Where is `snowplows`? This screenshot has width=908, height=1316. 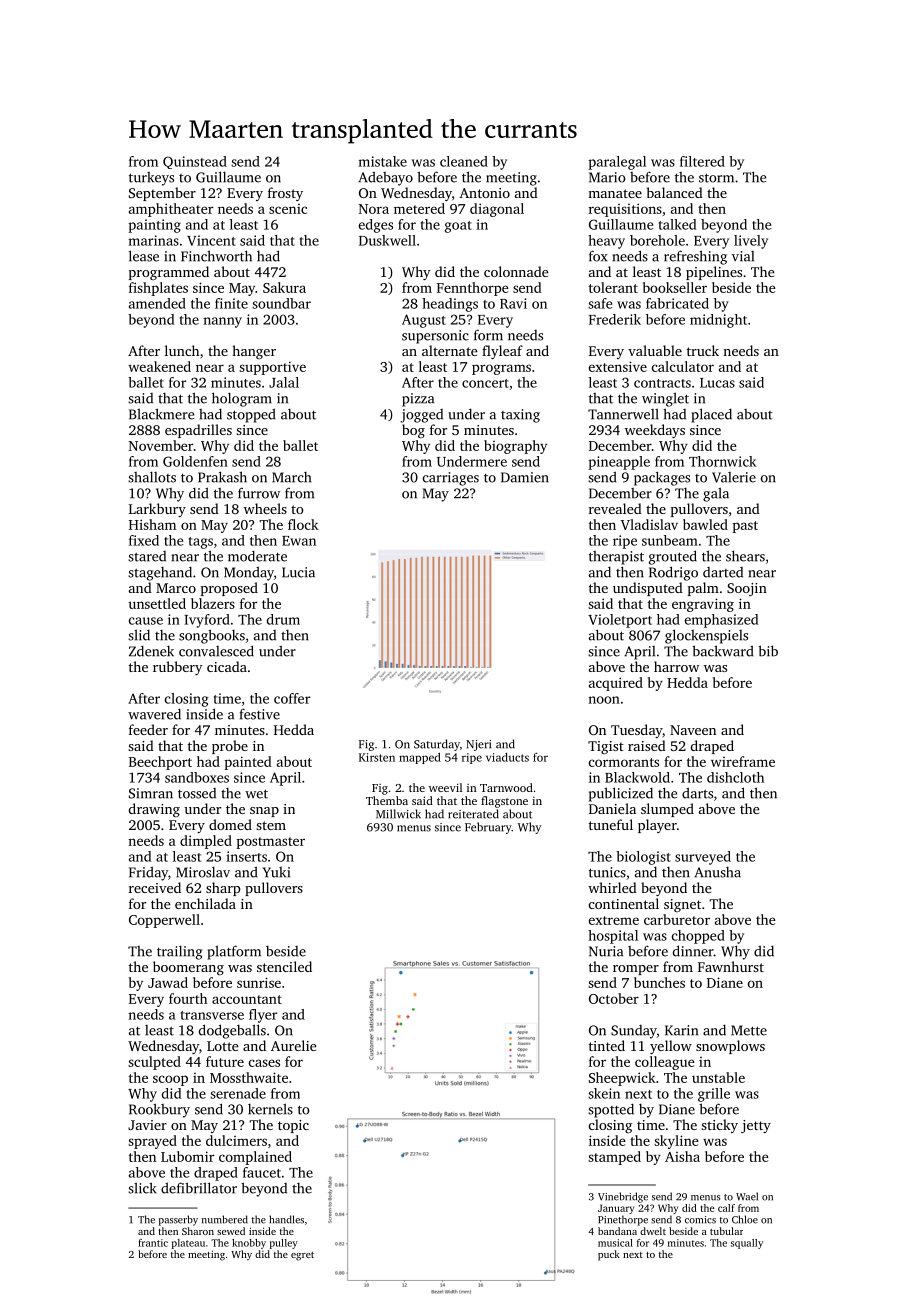 snowplows is located at coordinates (730, 1047).
